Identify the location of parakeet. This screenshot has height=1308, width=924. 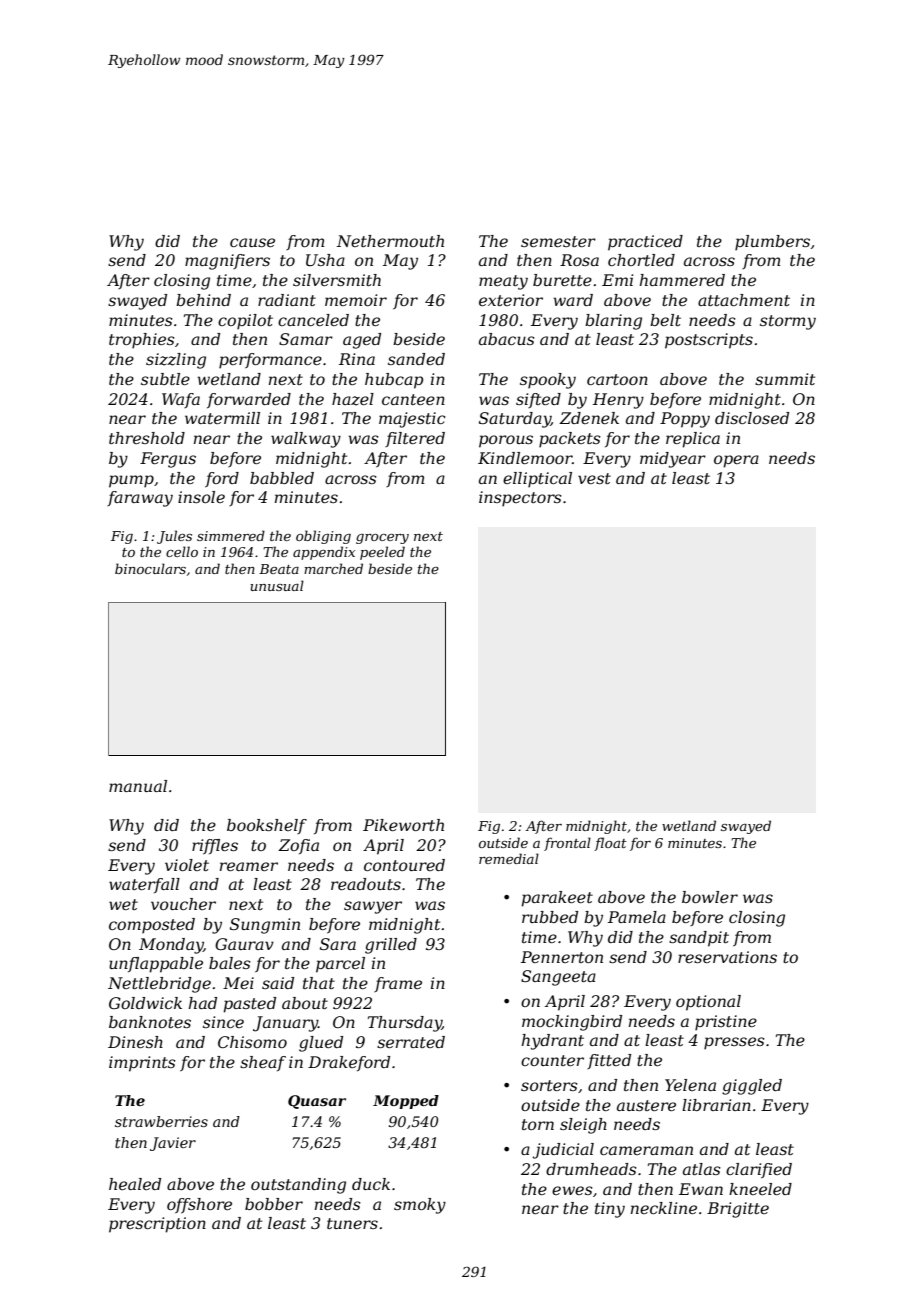
(557, 899).
